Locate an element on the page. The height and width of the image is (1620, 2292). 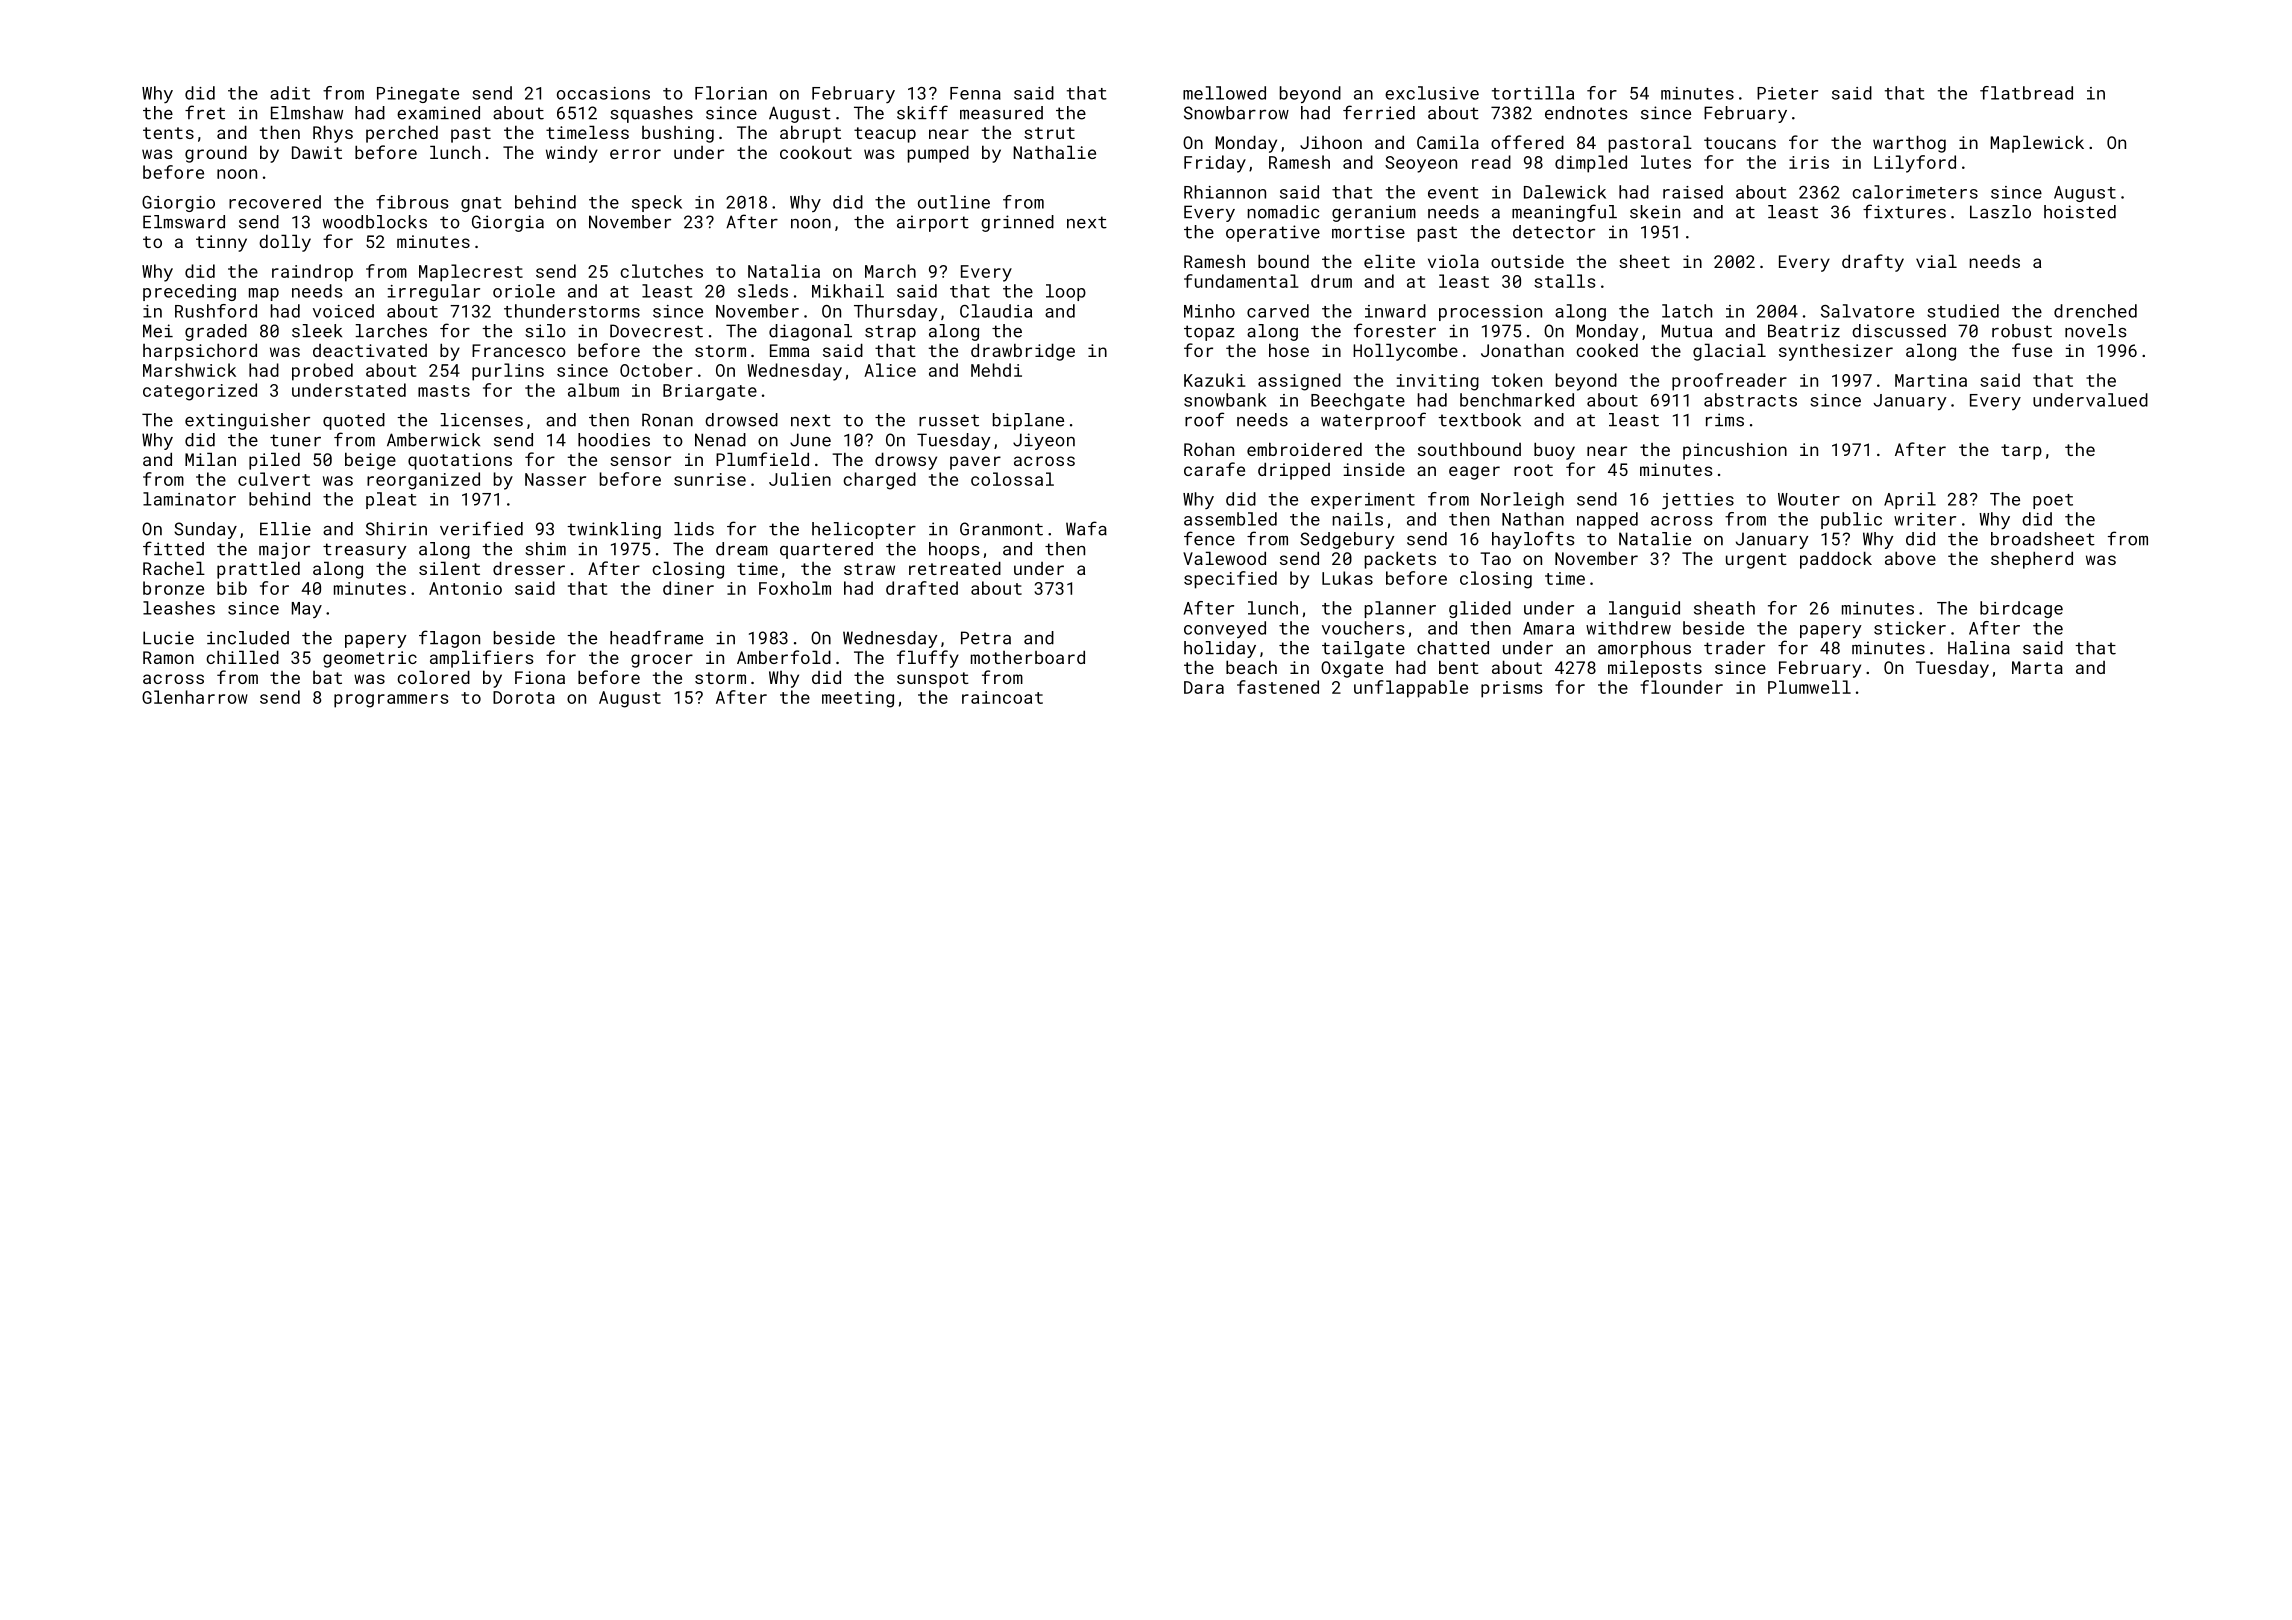
Amara is located at coordinates (1548, 628).
